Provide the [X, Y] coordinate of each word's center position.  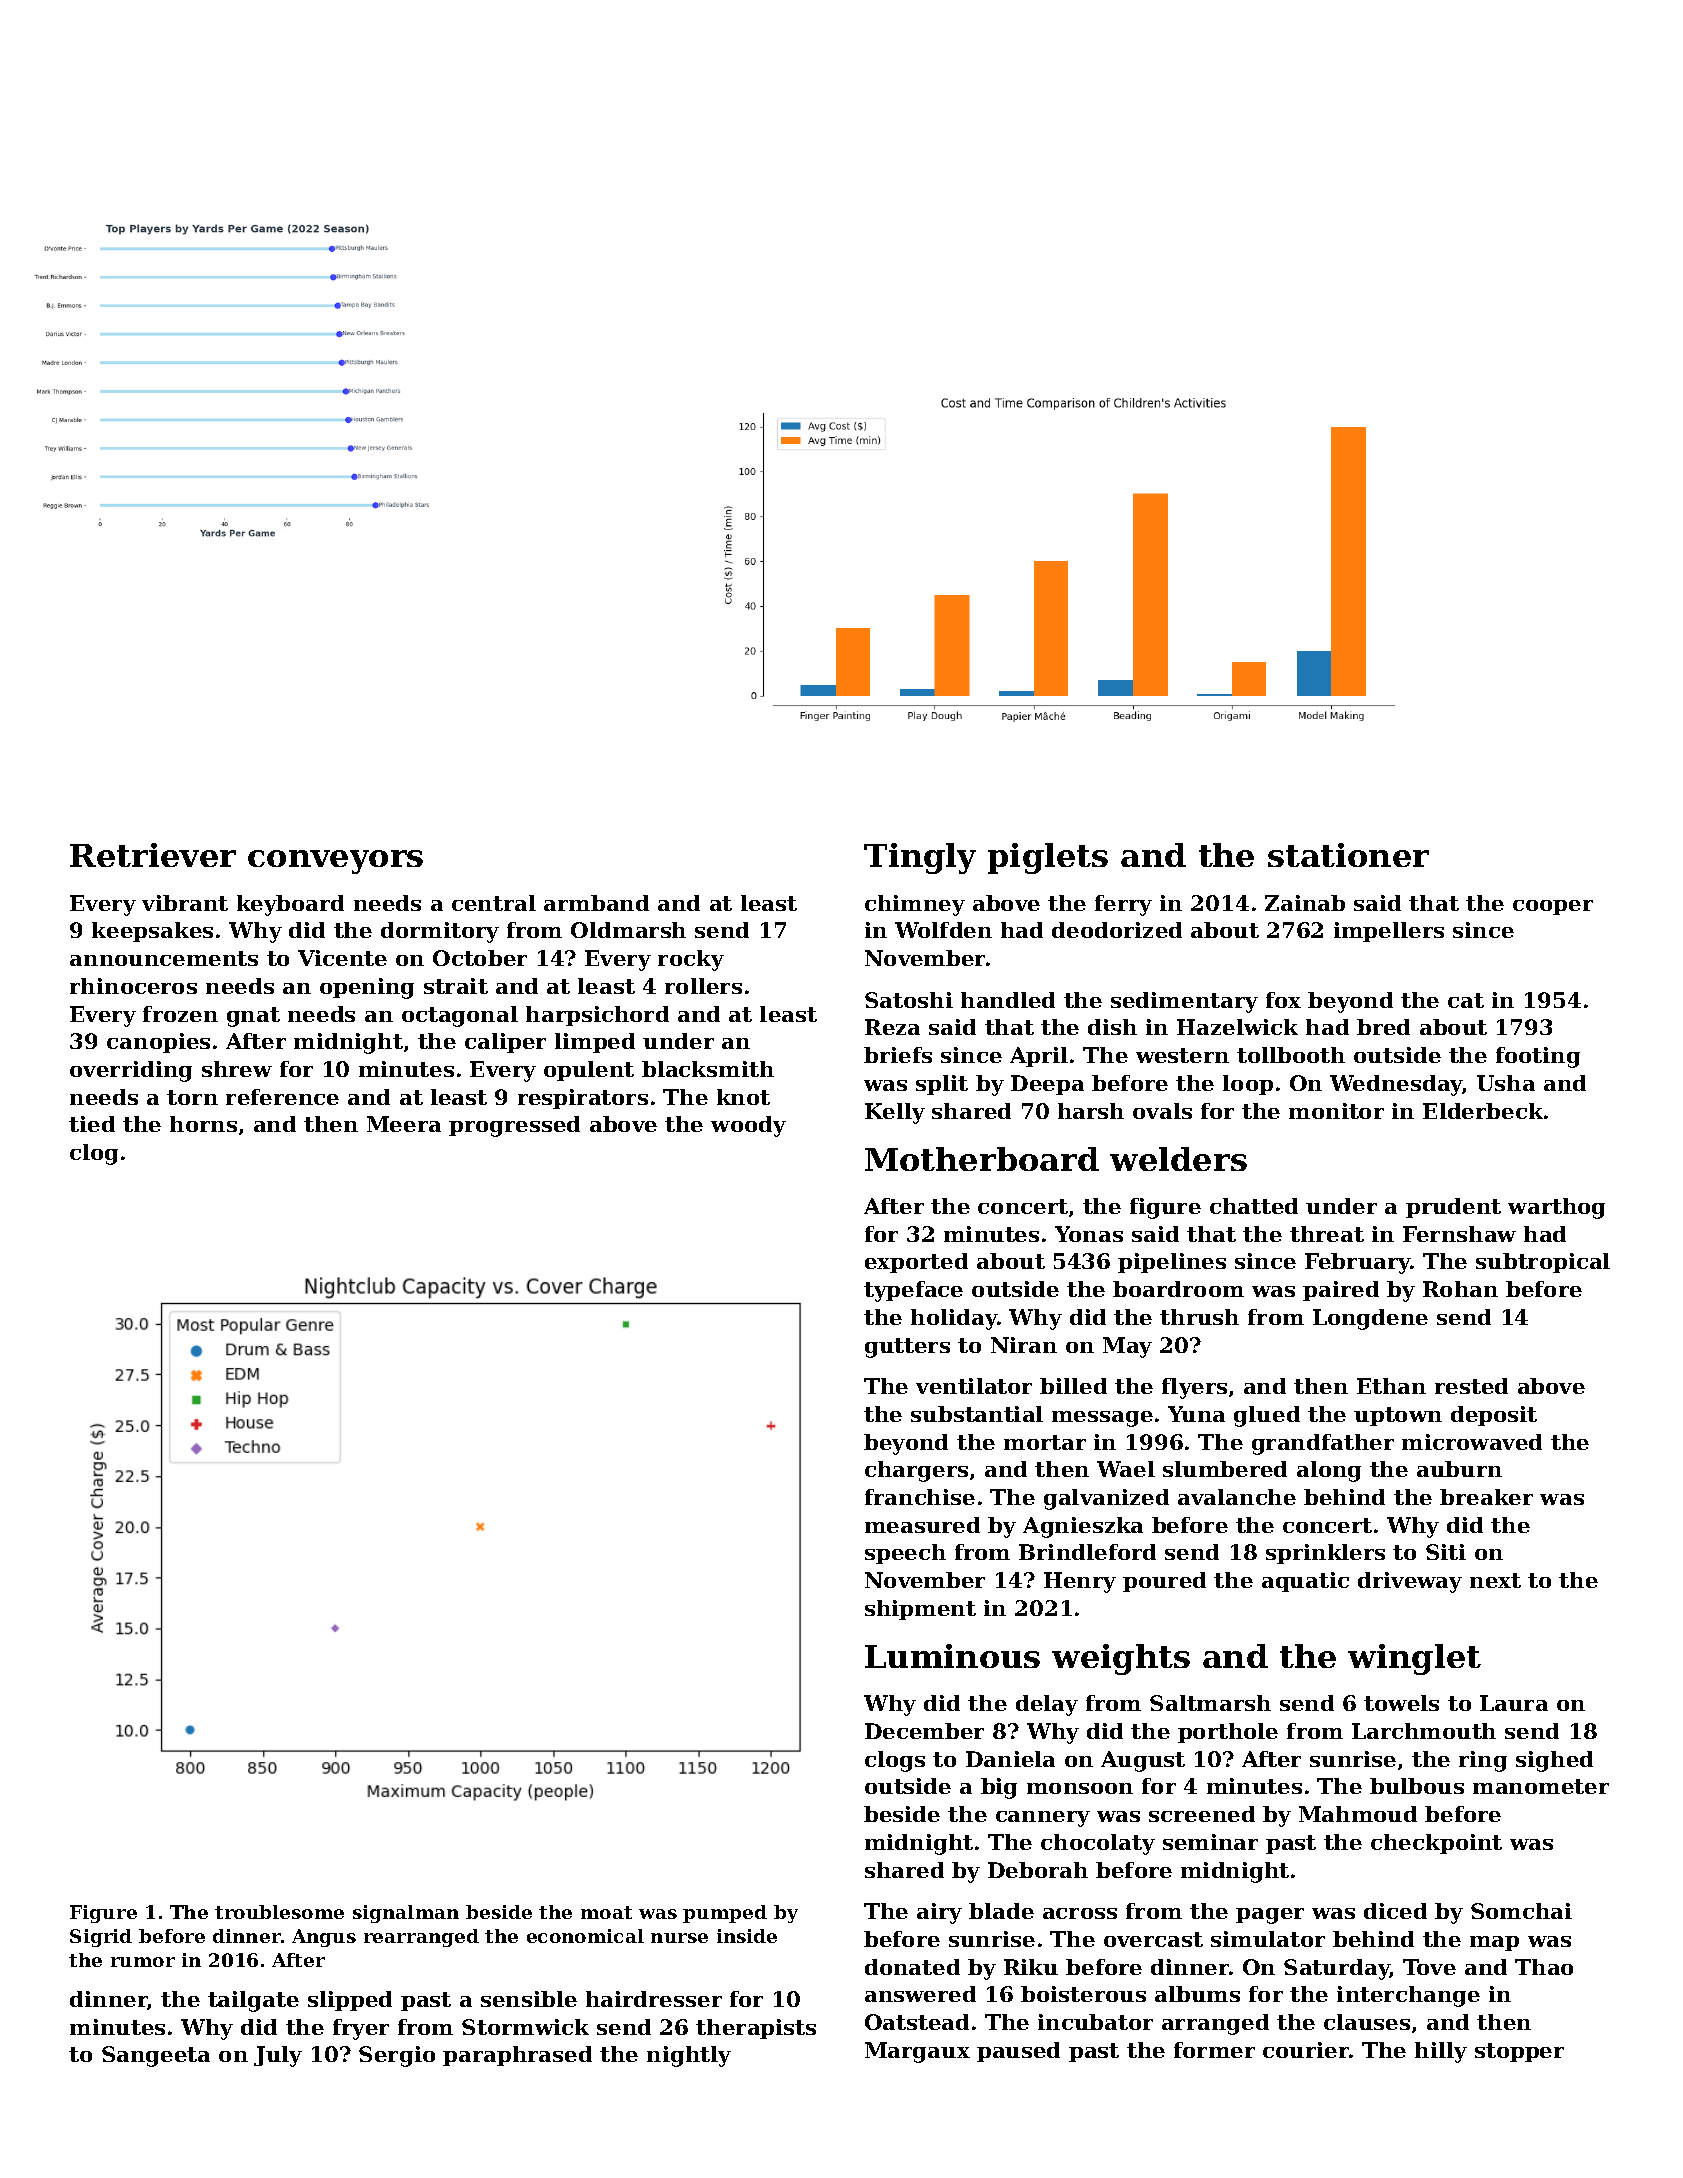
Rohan [1460, 1289]
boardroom [1178, 1289]
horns [203, 1124]
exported [916, 1263]
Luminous [952, 1656]
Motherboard [982, 1159]
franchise [920, 1497]
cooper [1553, 907]
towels [1401, 1703]
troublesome [279, 1912]
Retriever [153, 855]
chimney [915, 905]
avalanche [1237, 1497]
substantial [977, 1414]
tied [92, 1124]
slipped [350, 2001]
